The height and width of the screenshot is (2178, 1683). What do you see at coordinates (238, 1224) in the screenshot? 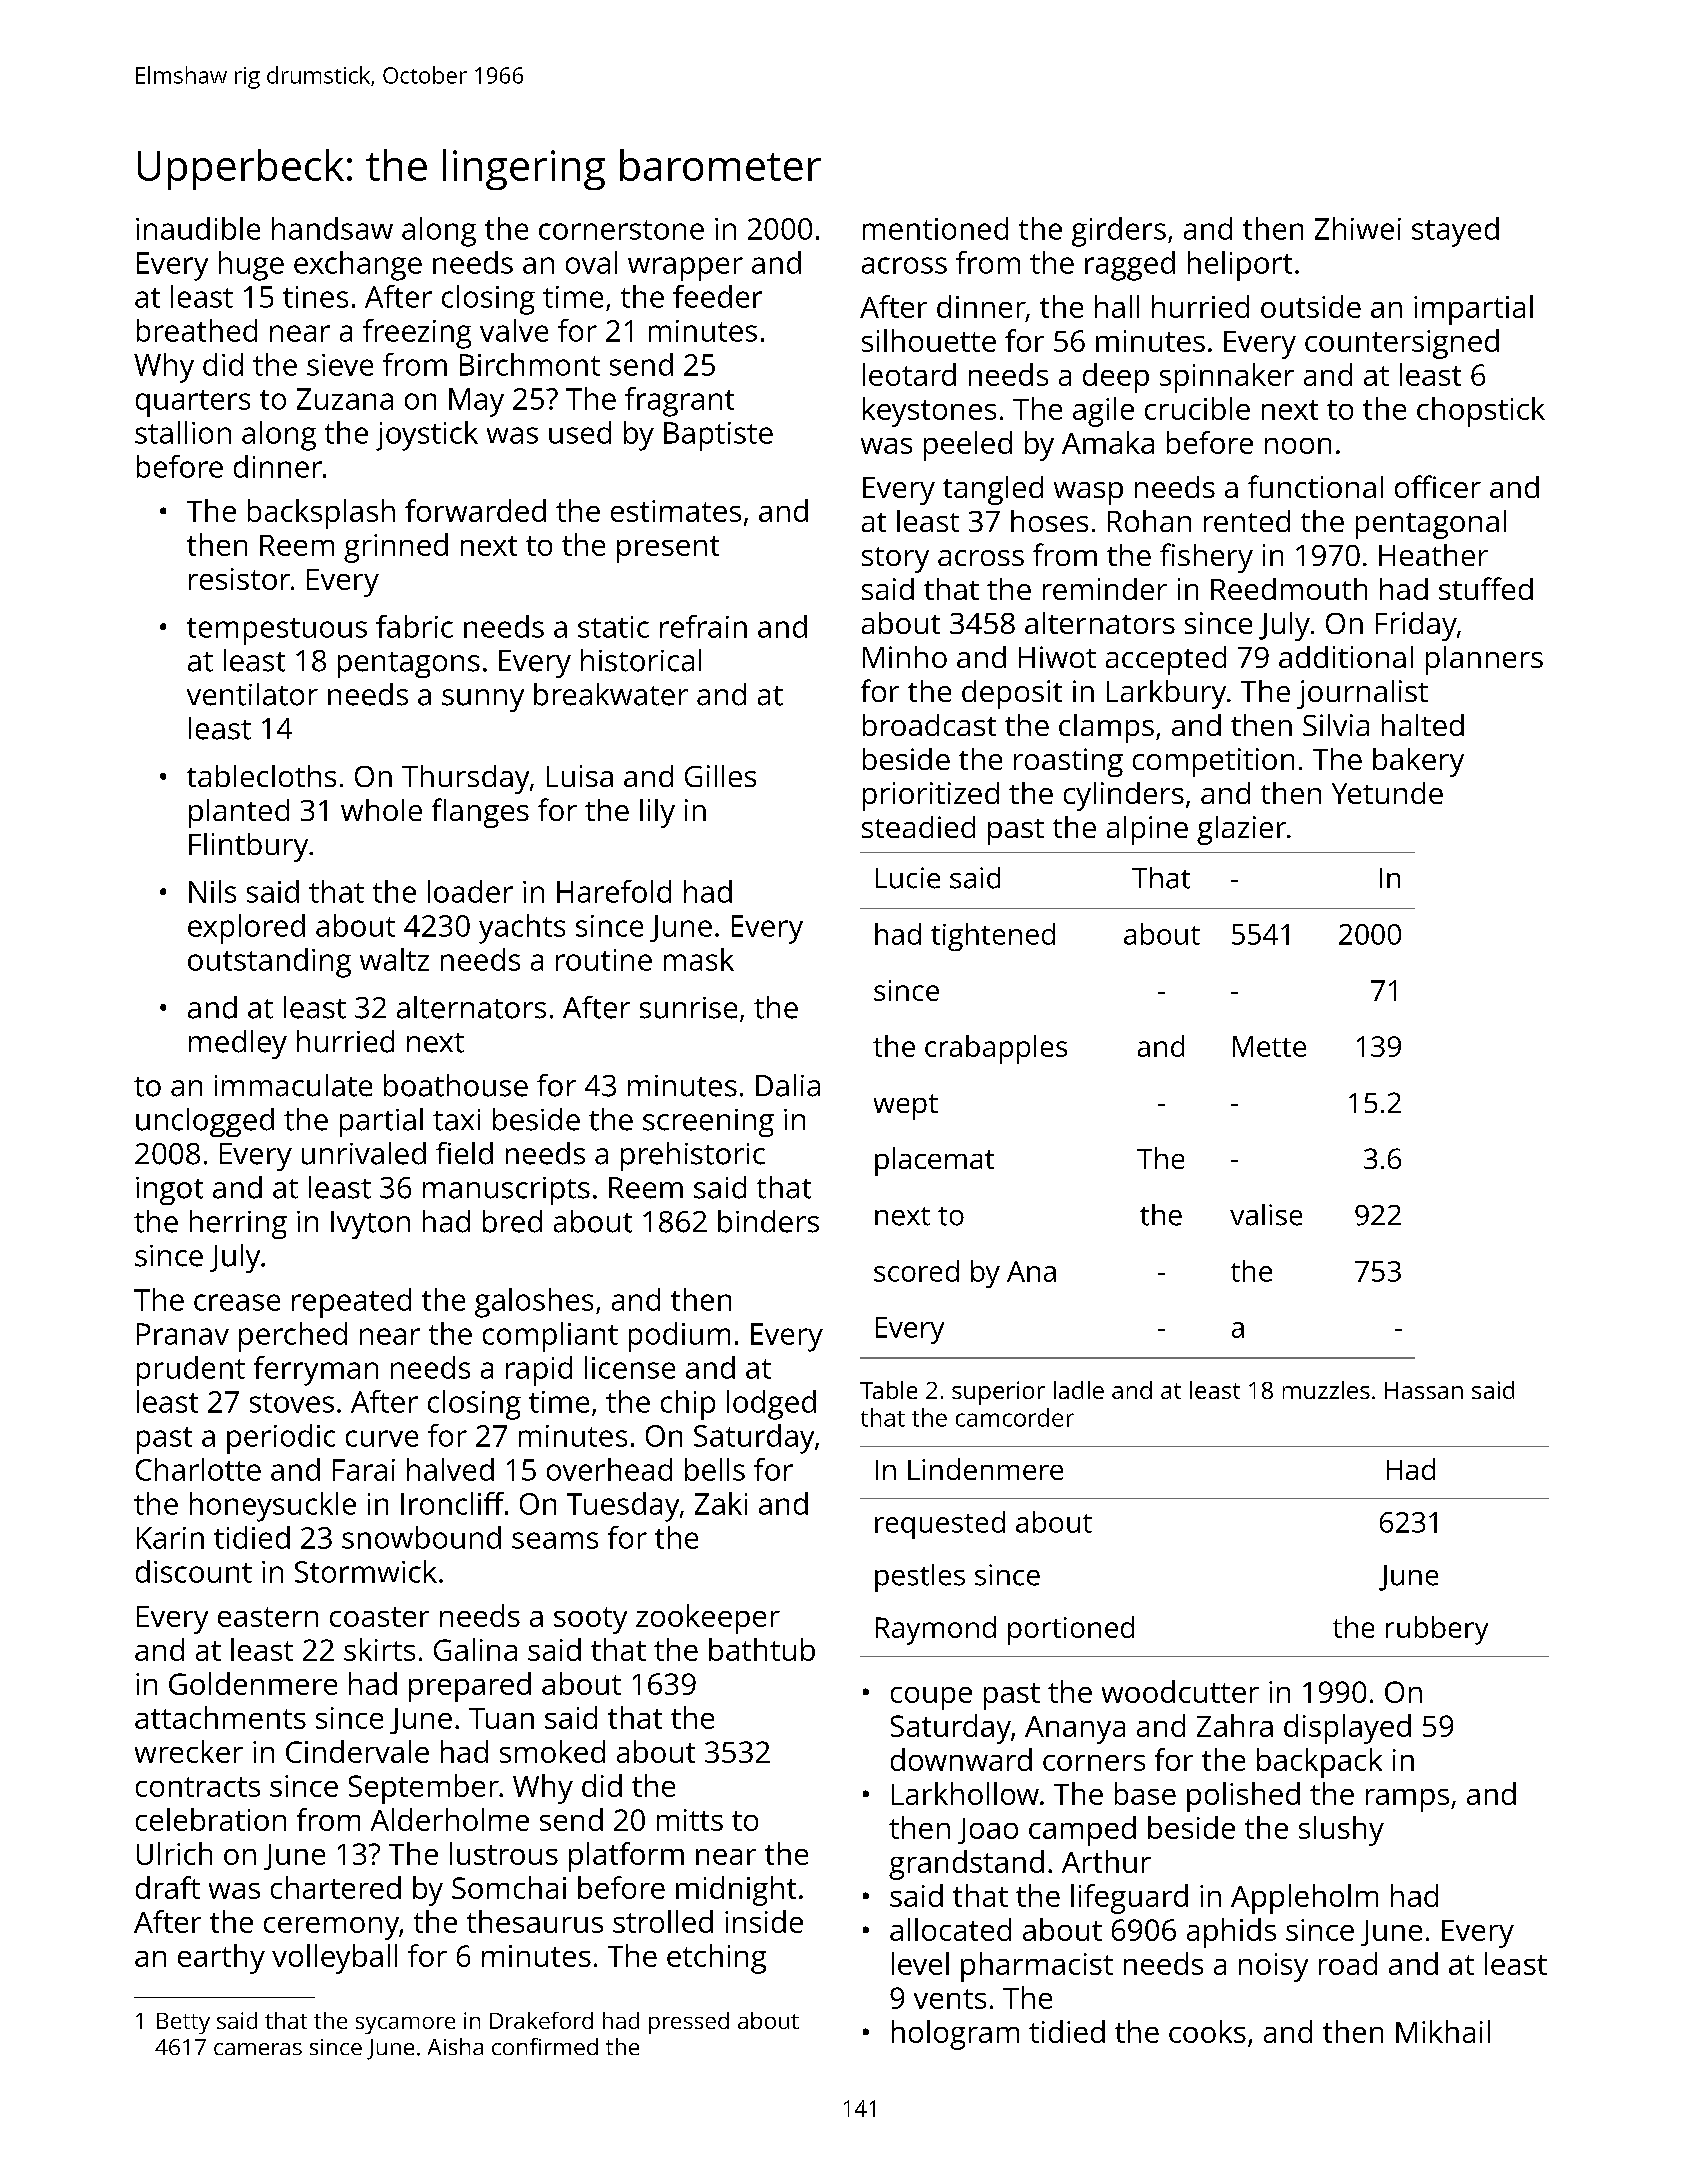
I see `herring` at bounding box center [238, 1224].
